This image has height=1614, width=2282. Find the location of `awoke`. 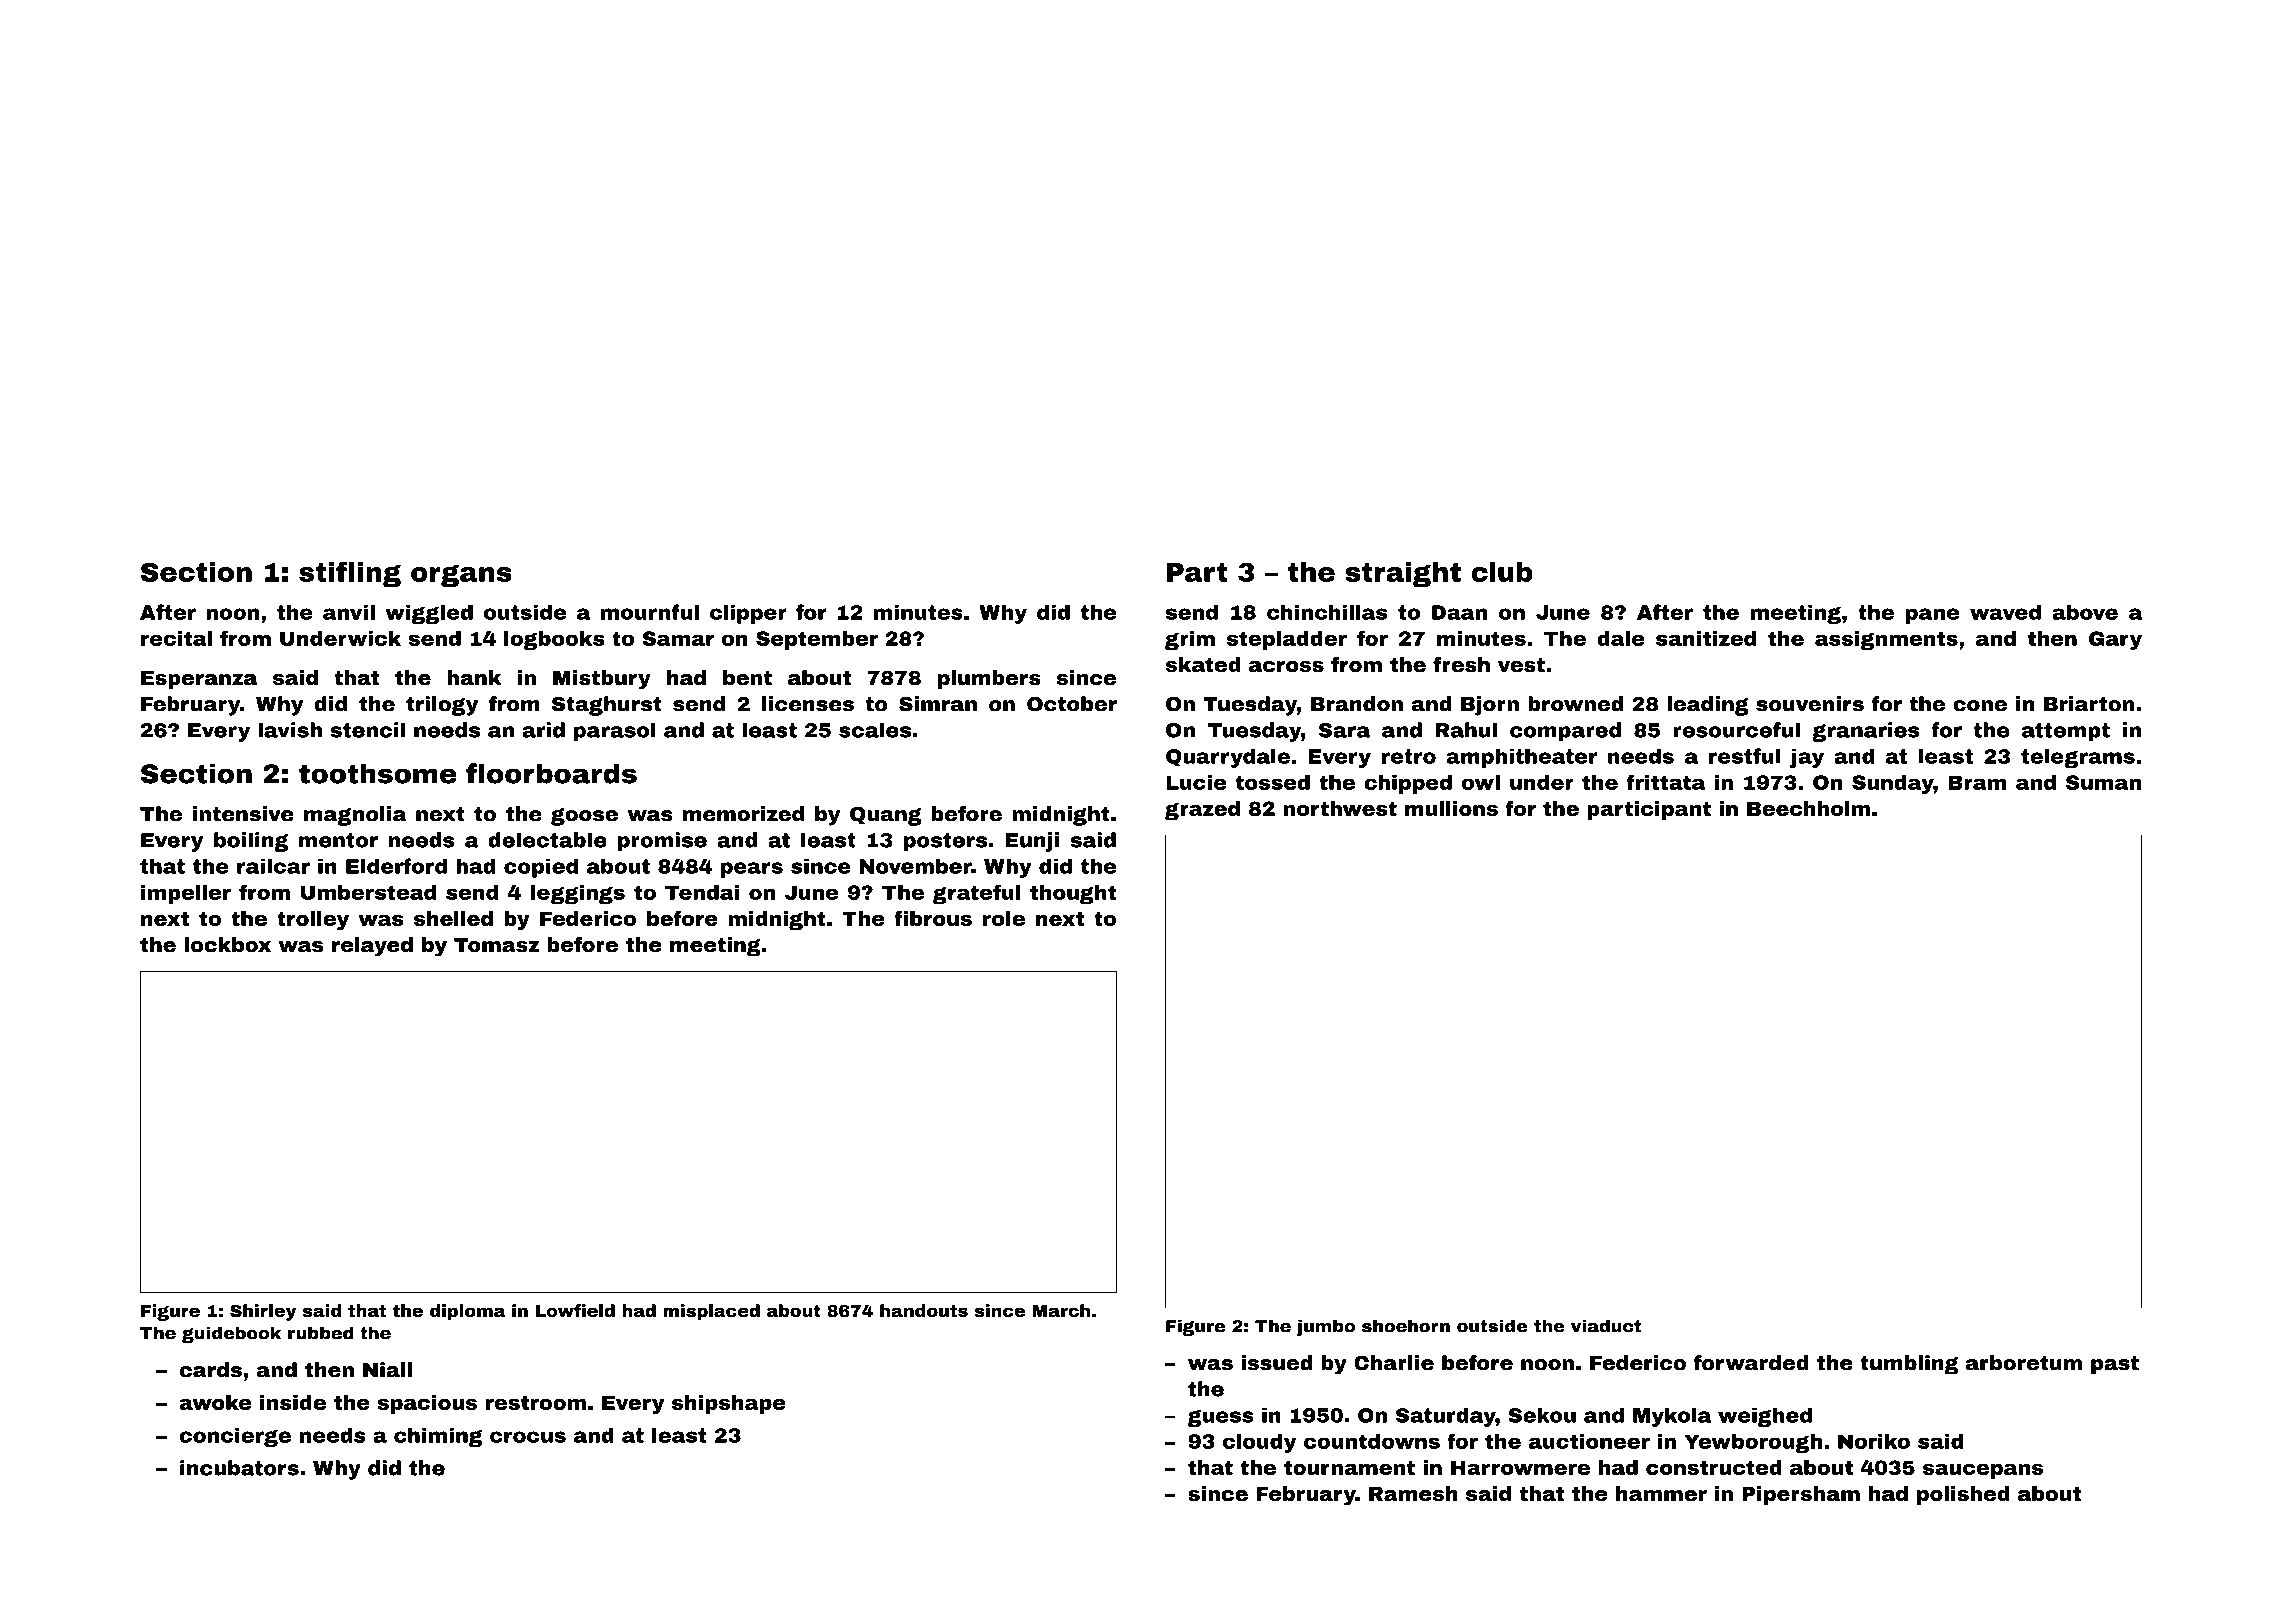

awoke is located at coordinates (215, 1402).
